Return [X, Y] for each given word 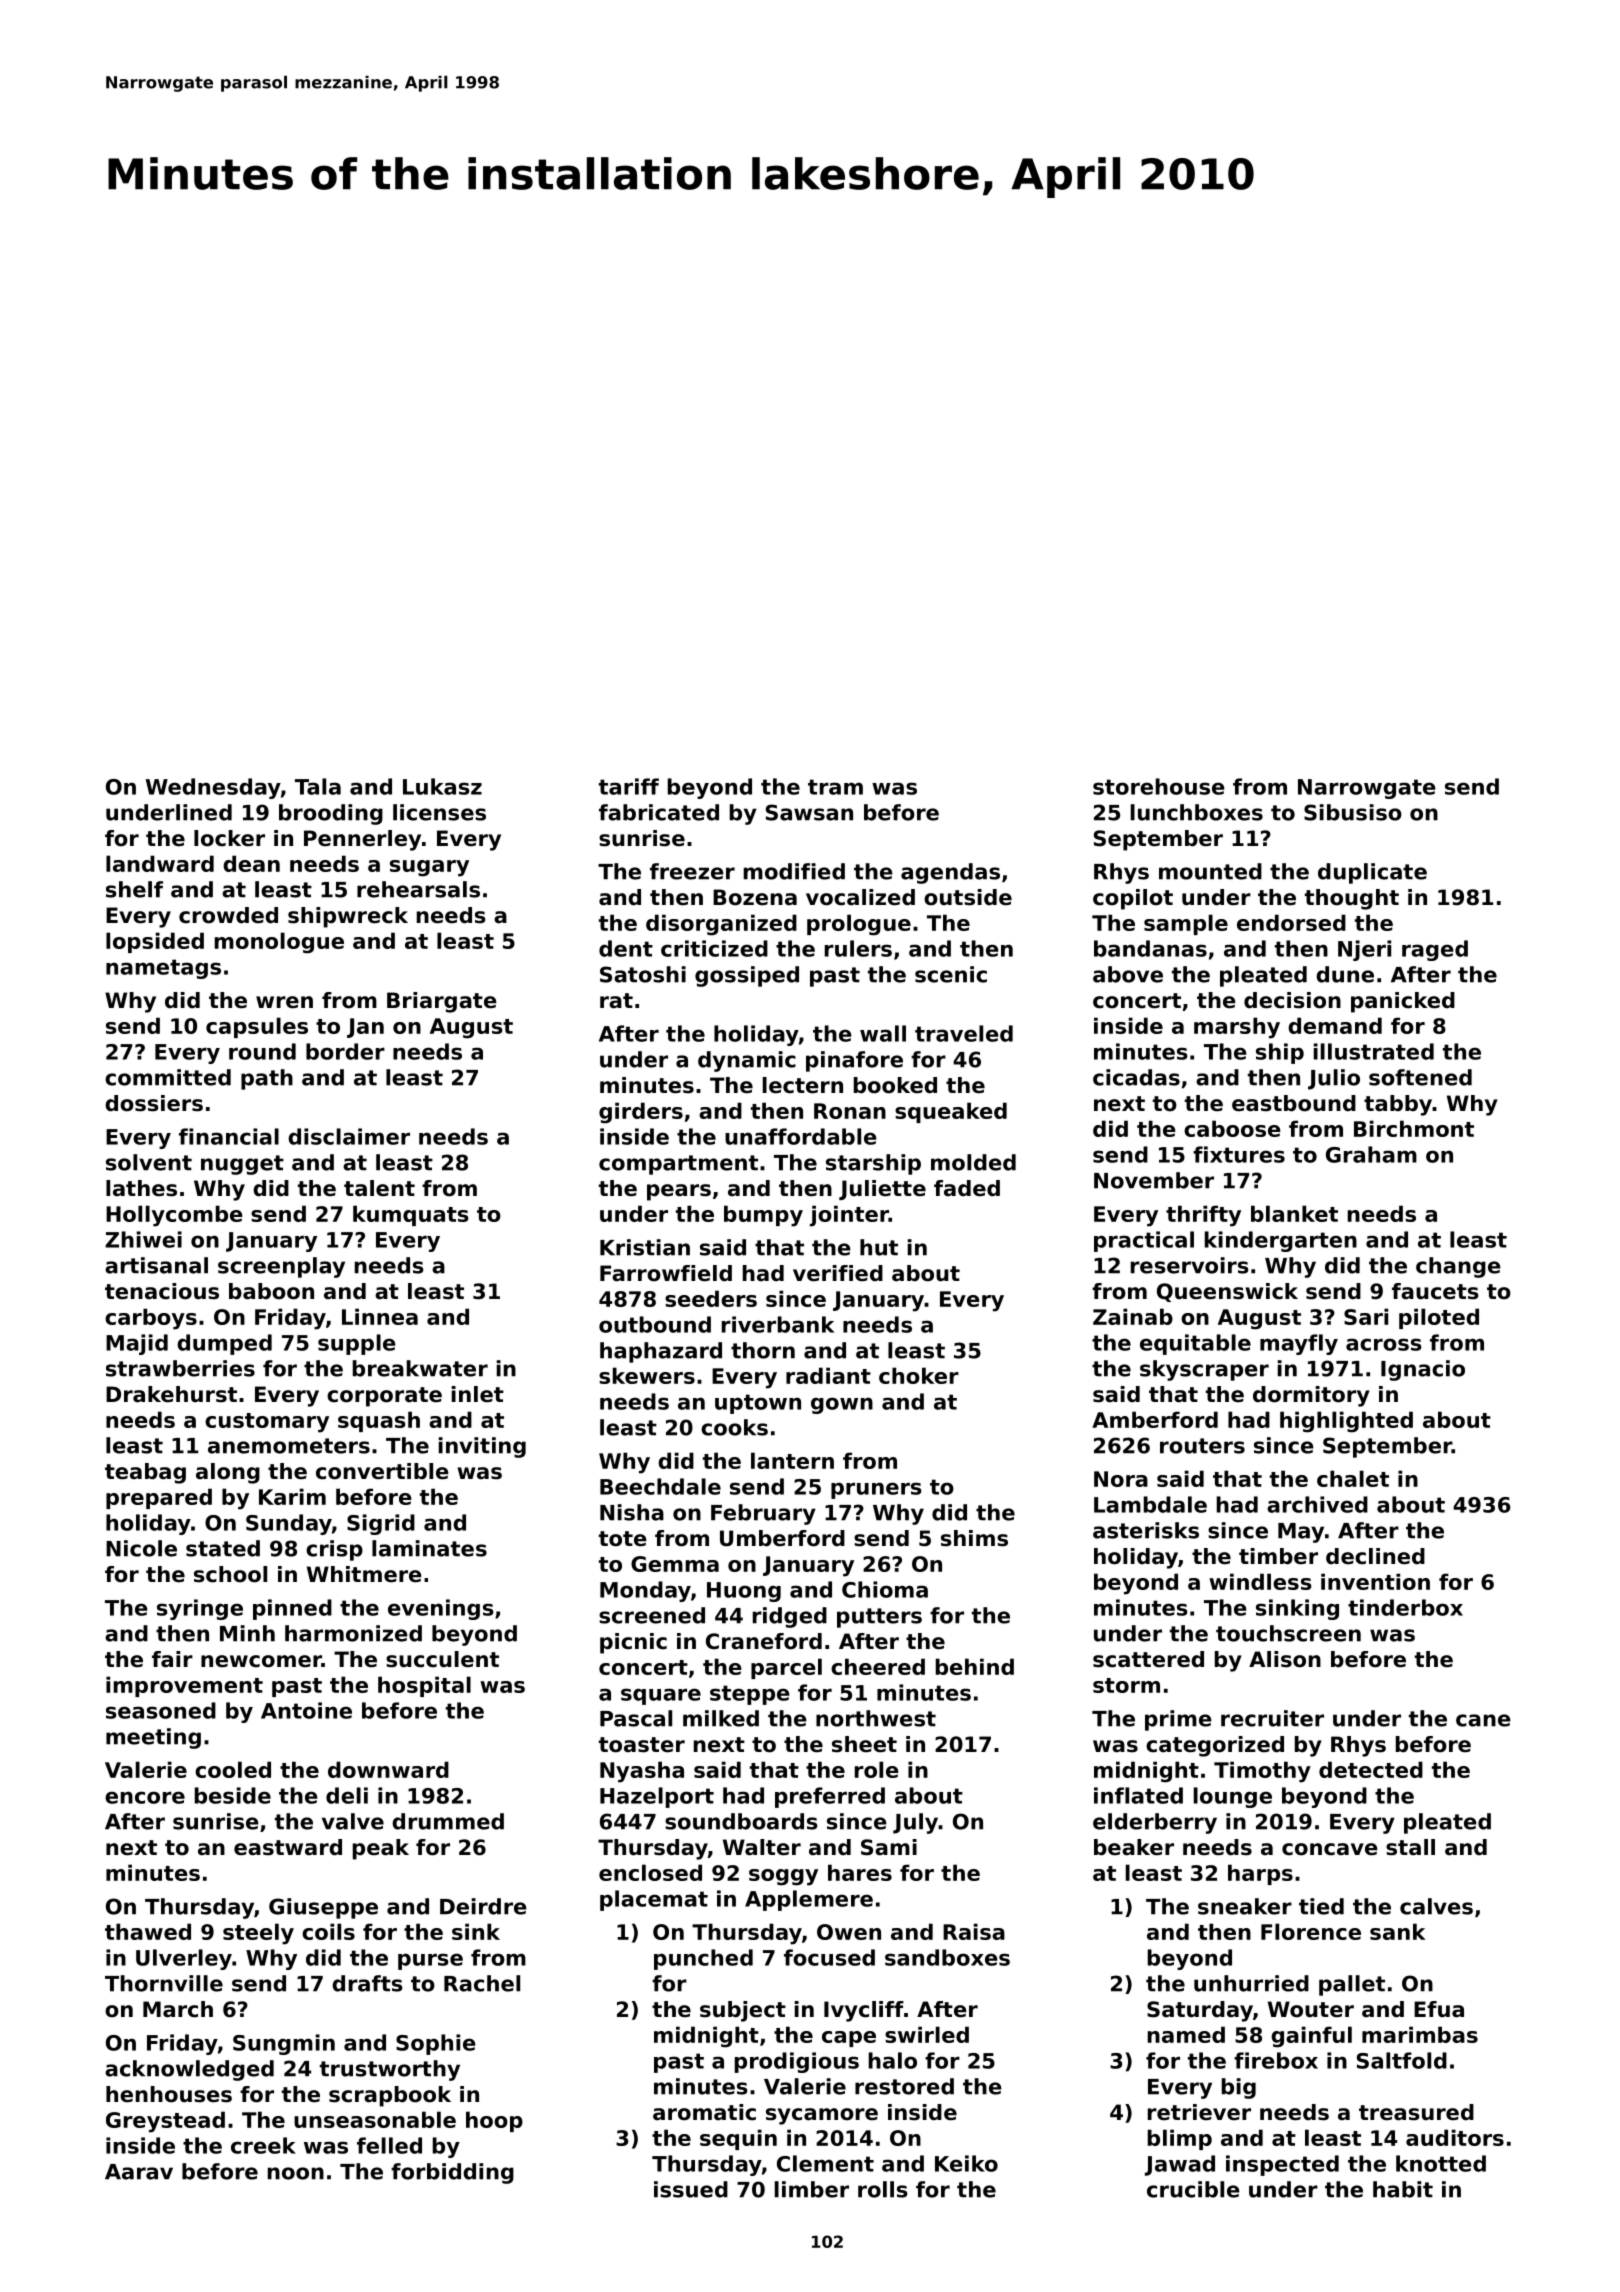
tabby [1398, 1105]
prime [1178, 1720]
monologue [279, 943]
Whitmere [364, 1574]
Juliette [882, 1190]
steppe [750, 1695]
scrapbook [390, 2096]
